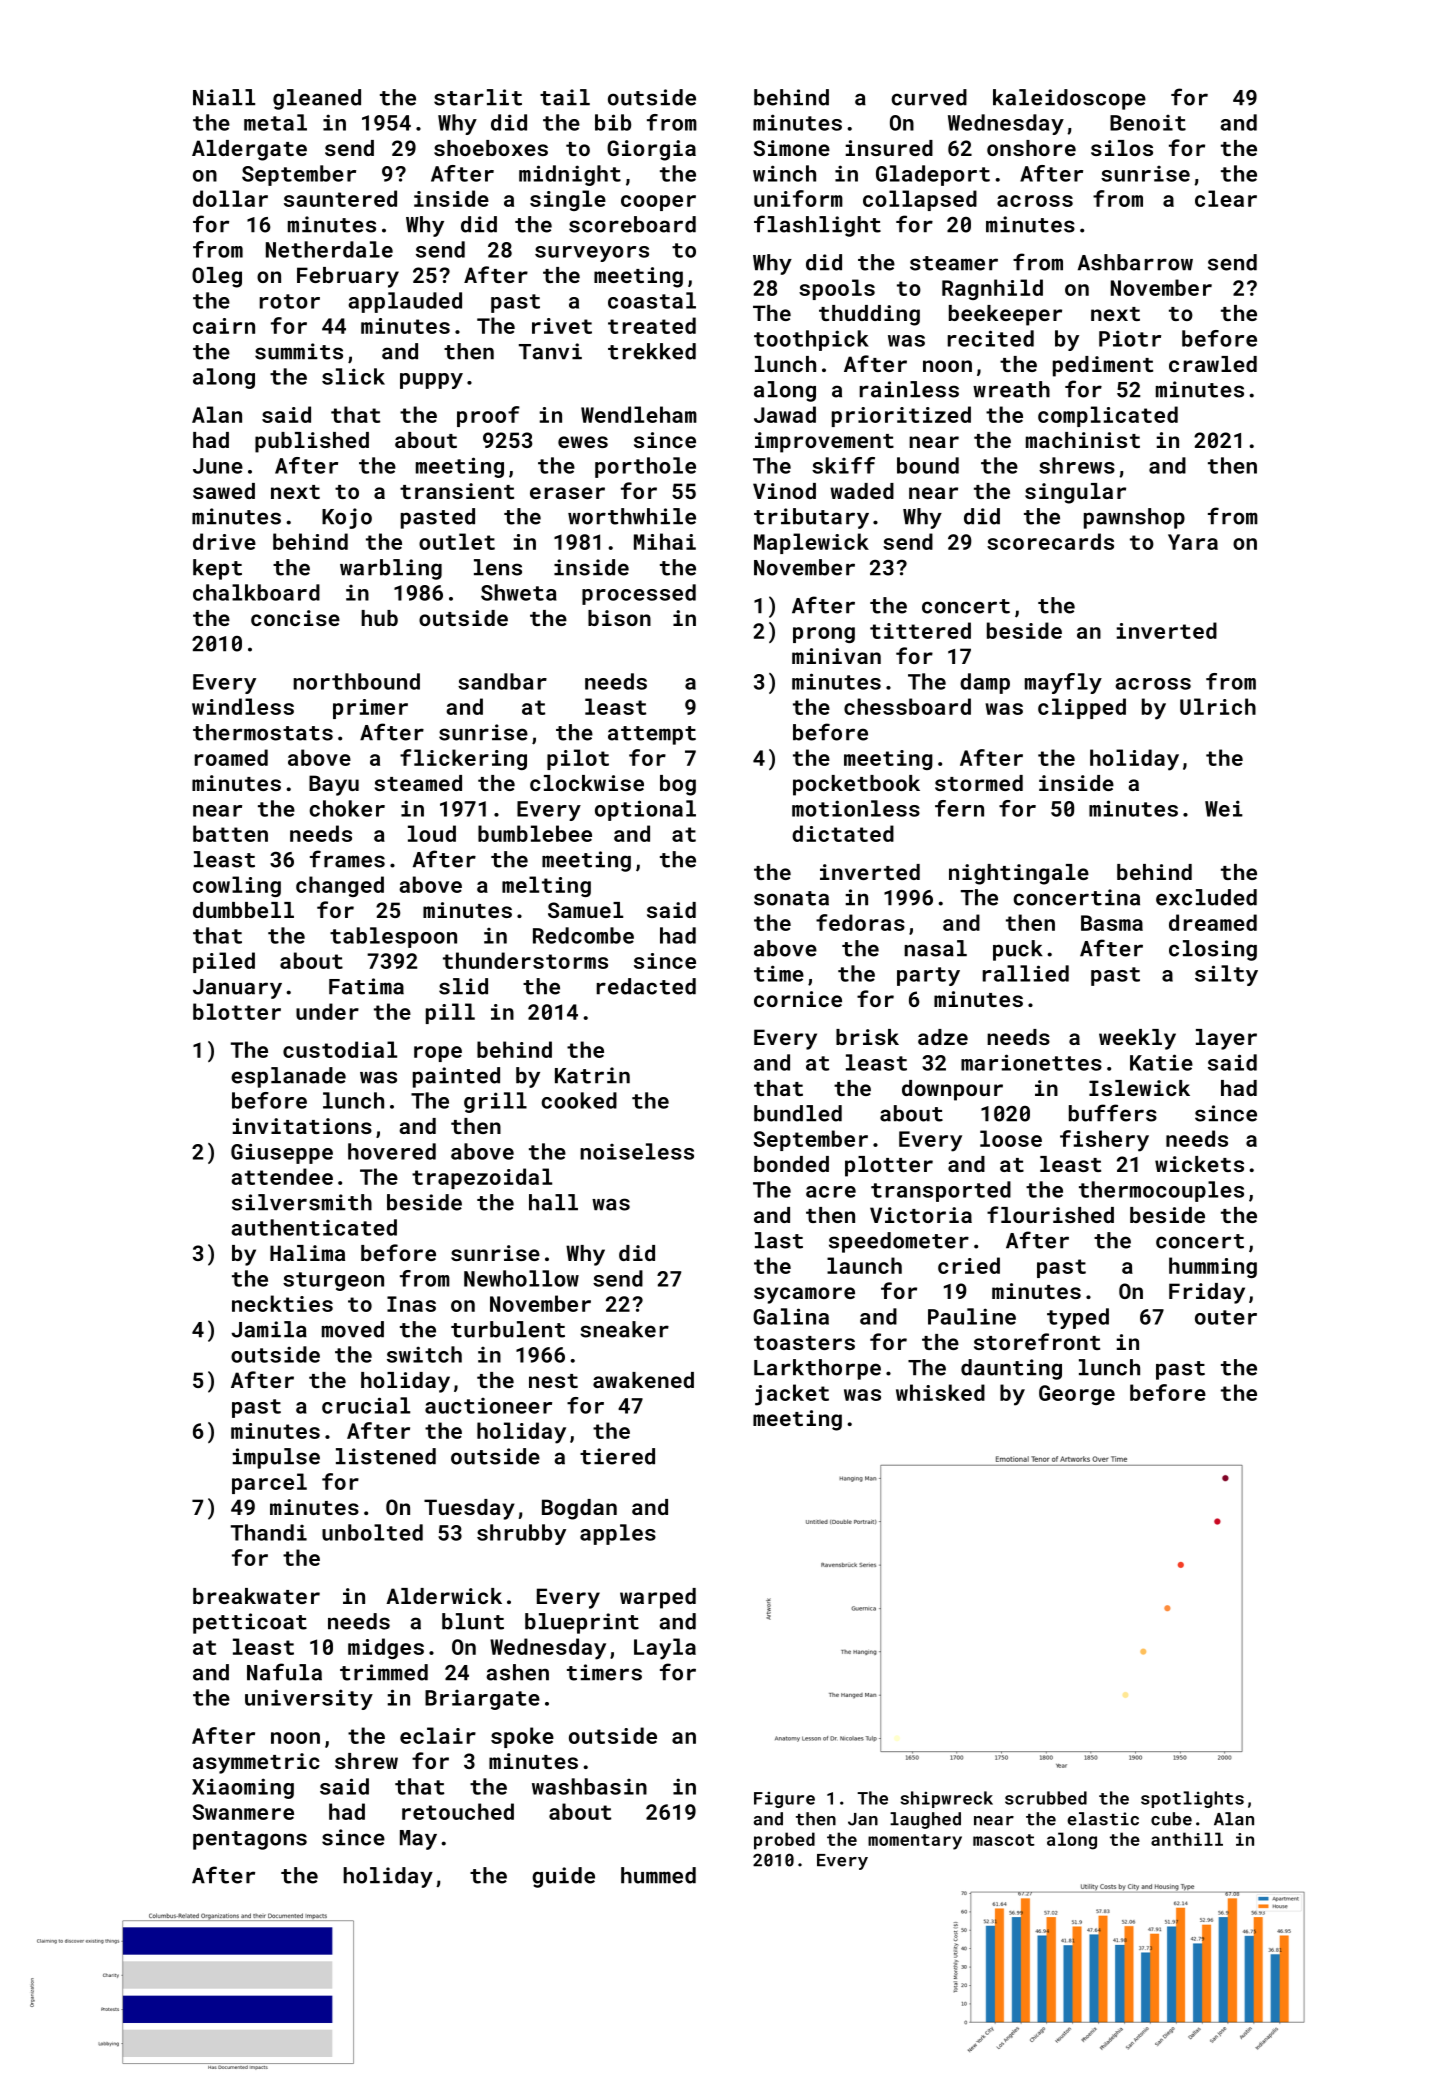  Describe the element at coordinates (791, 898) in the document. I see `sonata` at that location.
